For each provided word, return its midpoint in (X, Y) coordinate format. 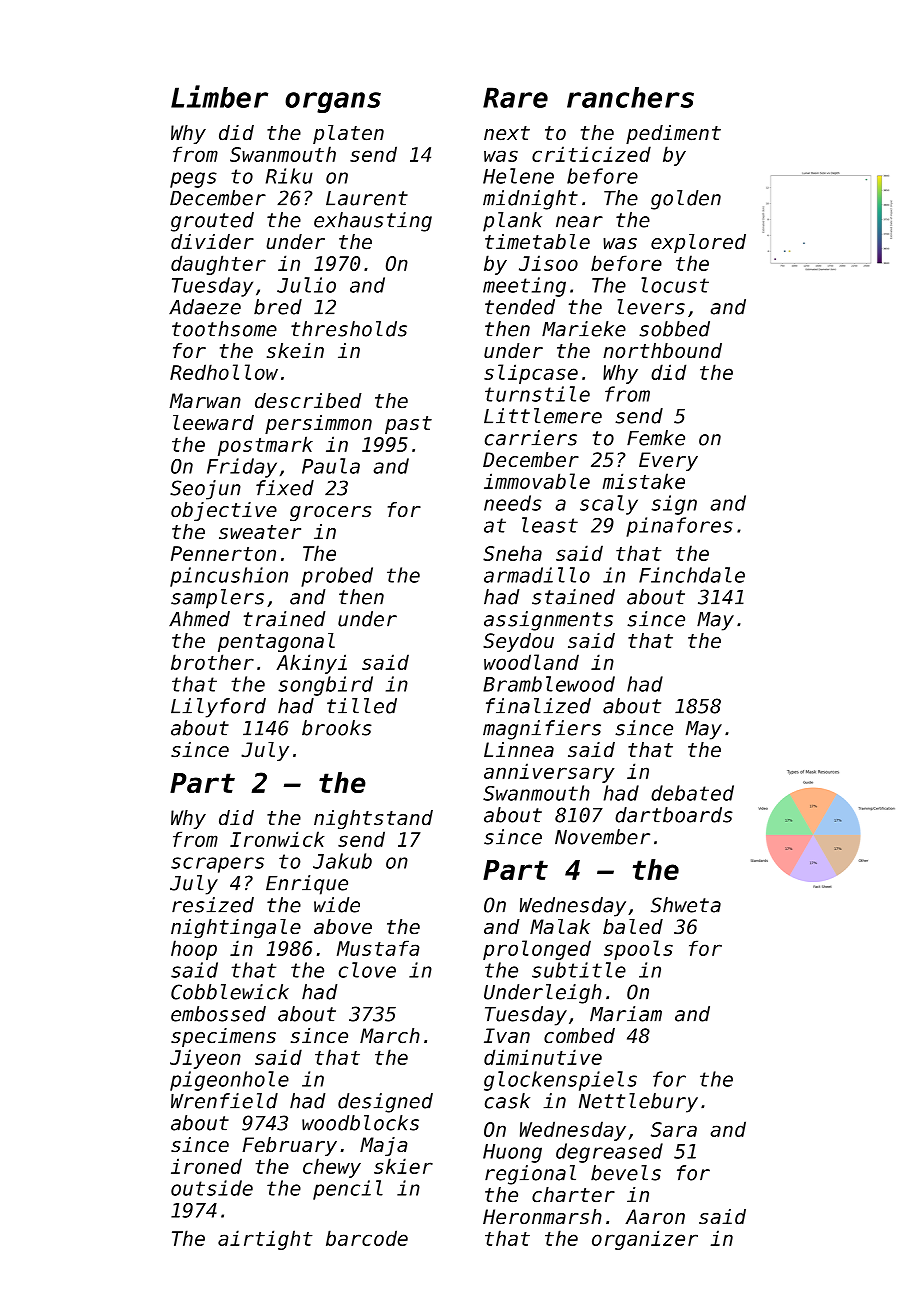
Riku (289, 176)
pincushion (229, 577)
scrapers (217, 865)
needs (513, 503)
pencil (348, 1190)
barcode (367, 1238)
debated (692, 793)
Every (668, 461)
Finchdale (692, 575)
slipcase (531, 374)
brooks (337, 728)
